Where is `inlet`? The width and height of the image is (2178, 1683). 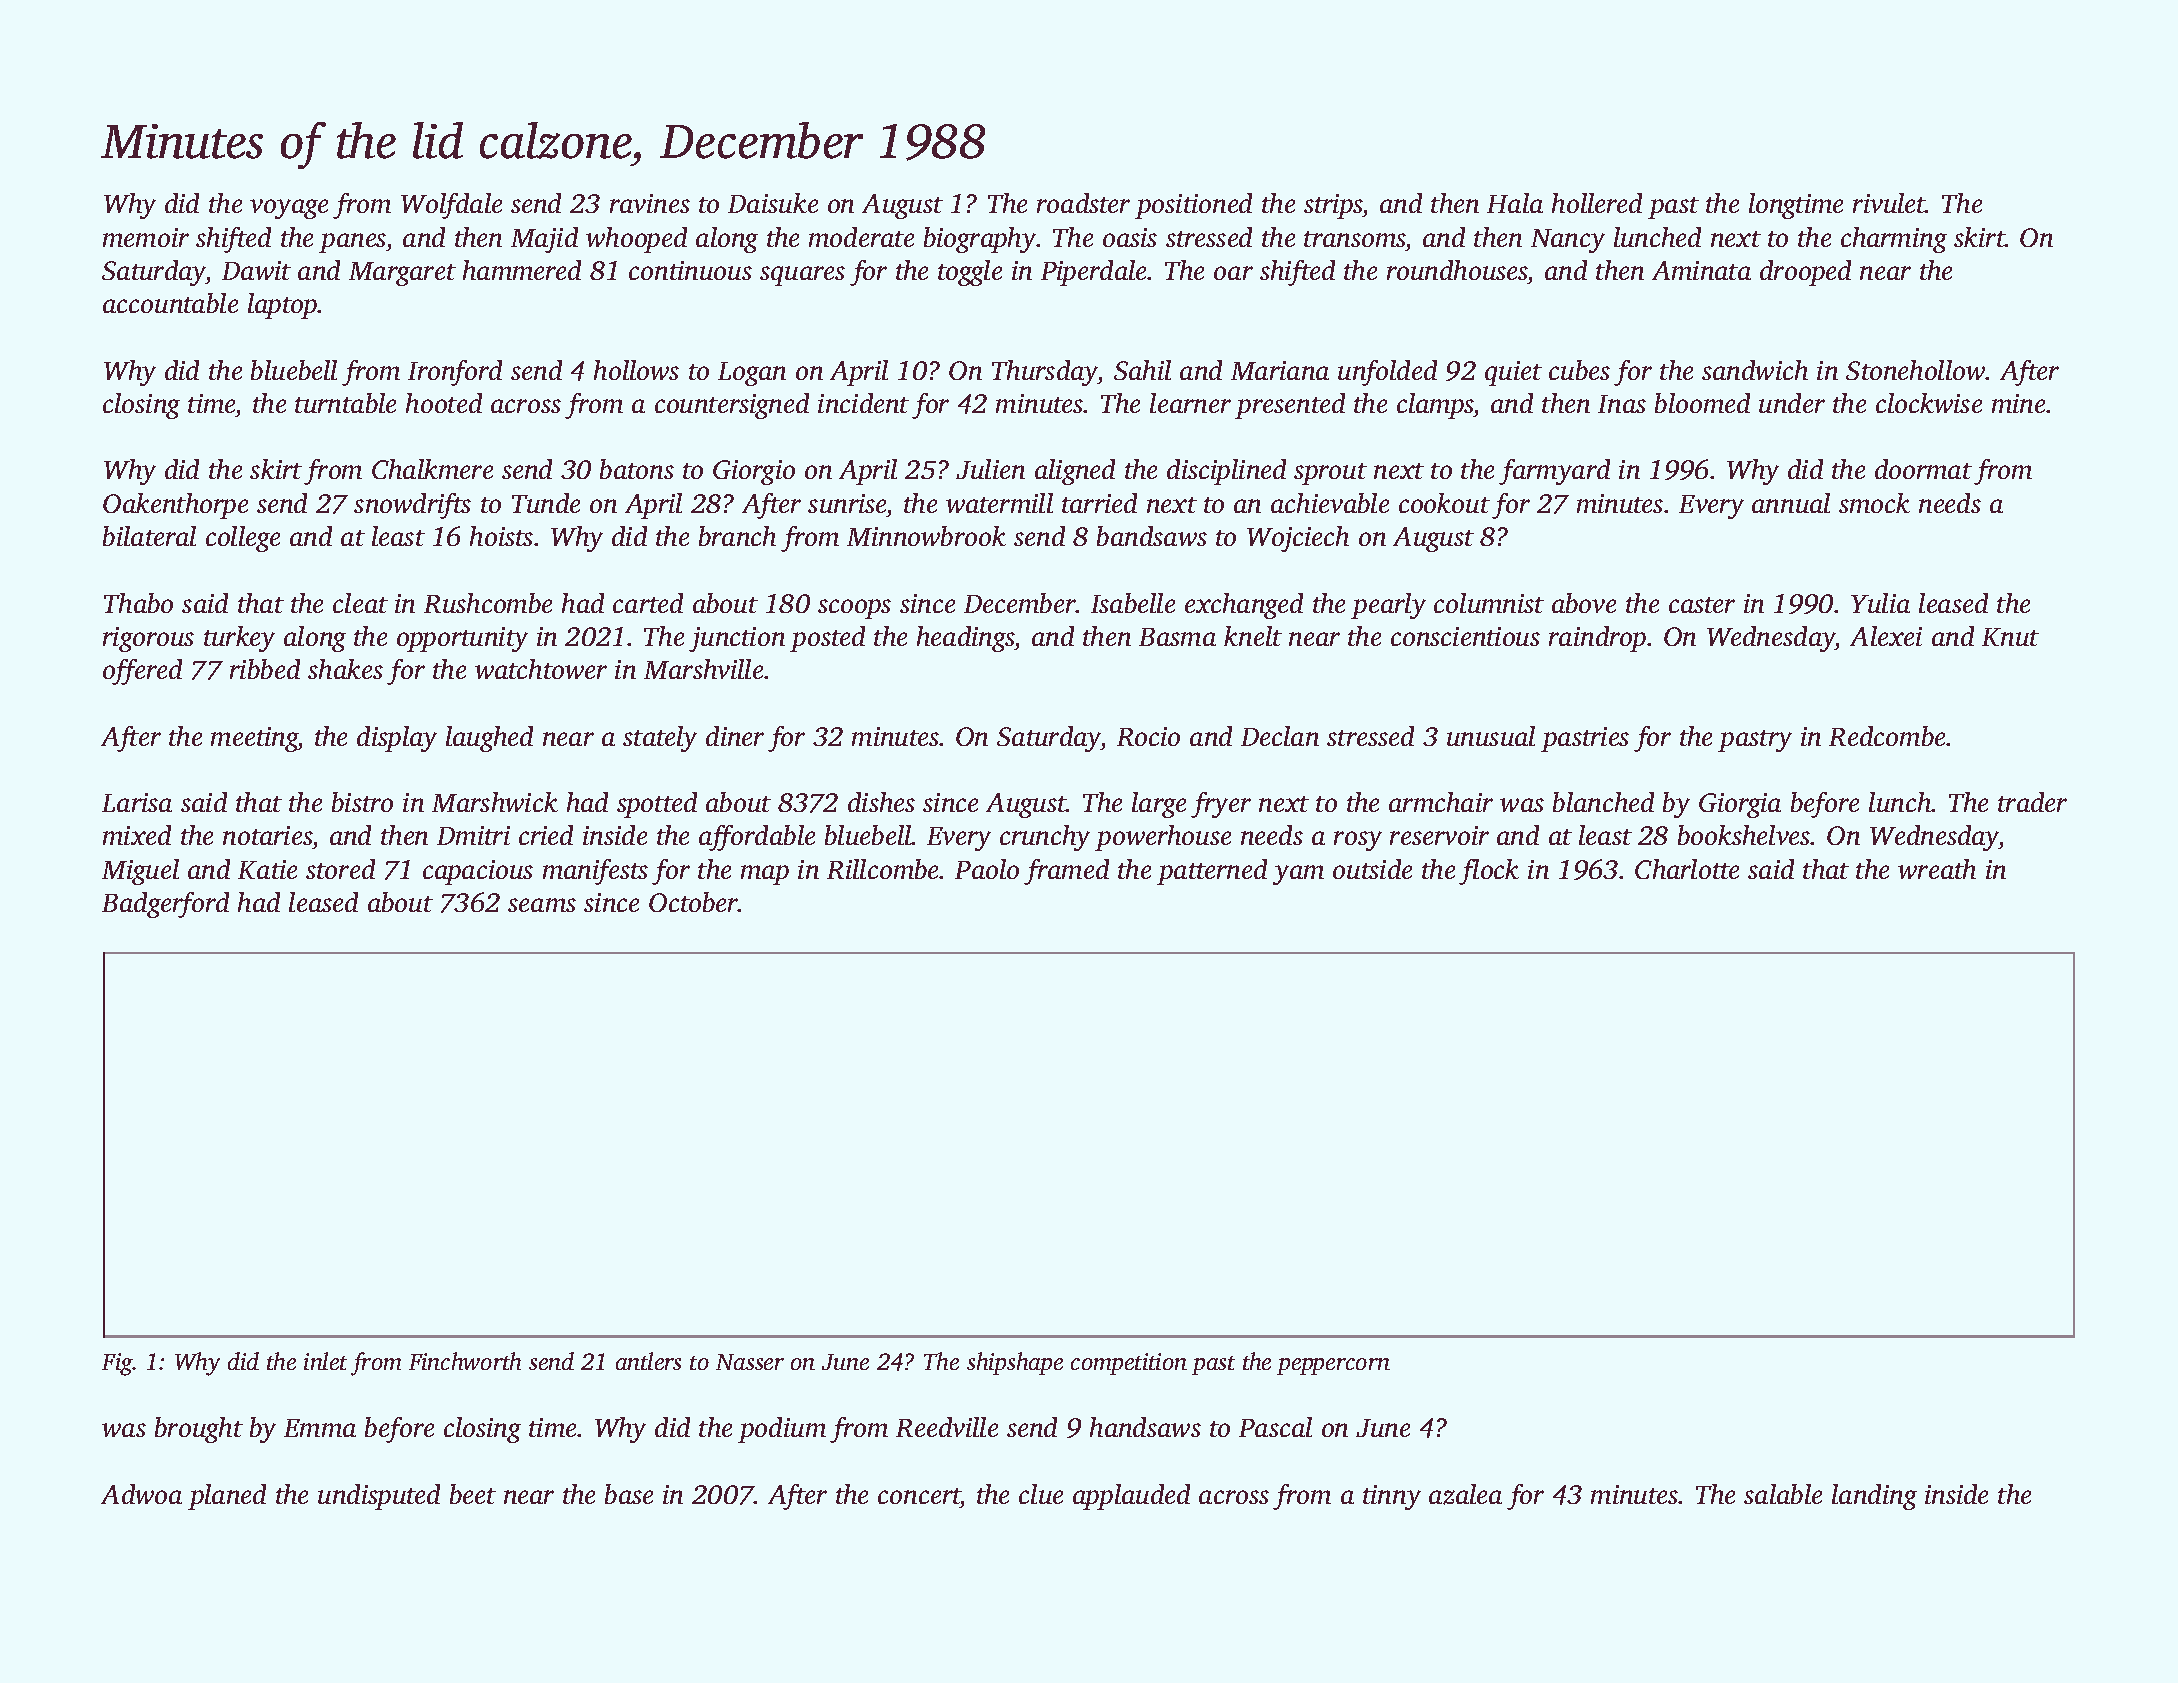
inlet is located at coordinates (325, 1361).
